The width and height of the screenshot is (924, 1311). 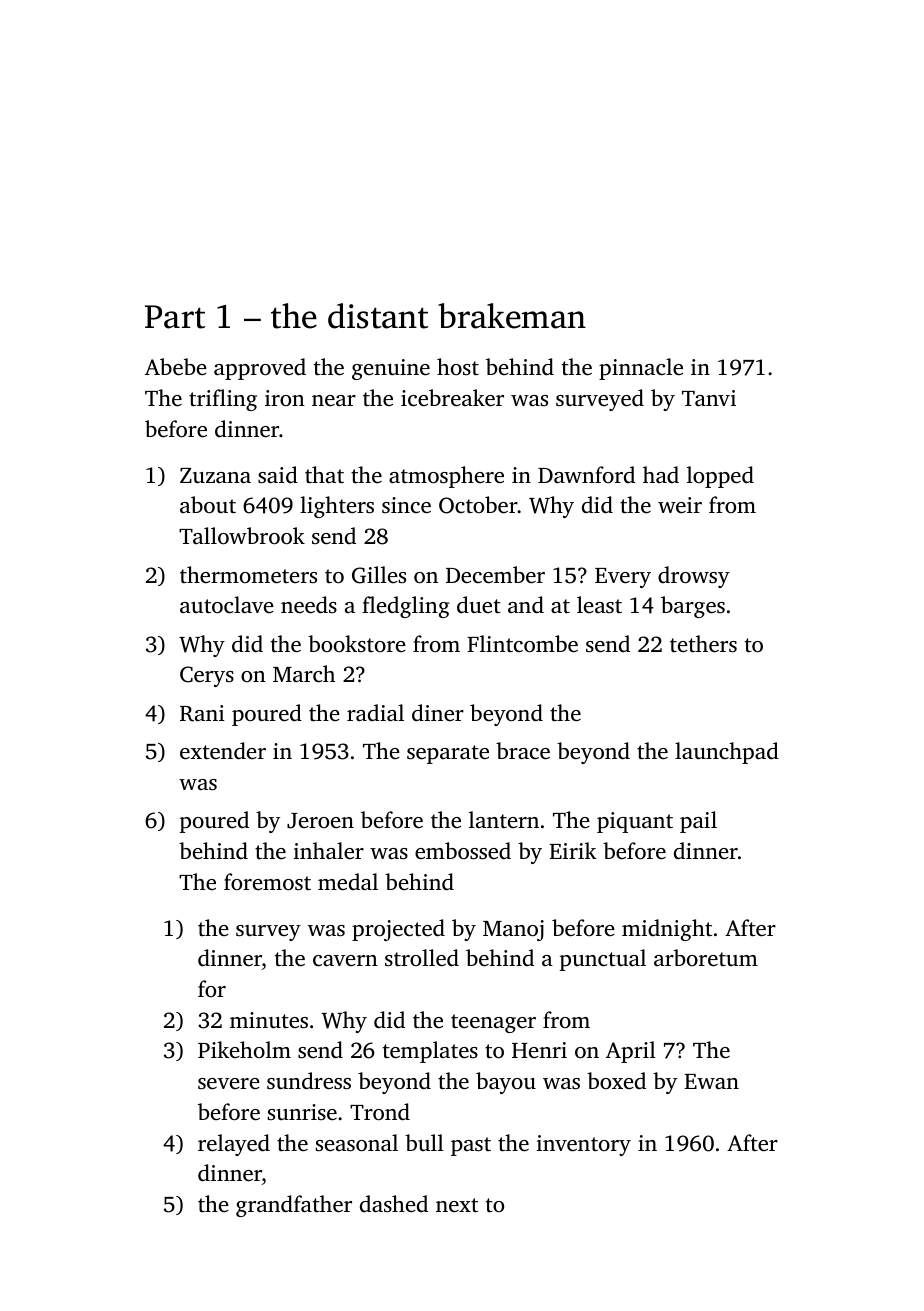 I want to click on Ewan, so click(x=711, y=1081).
